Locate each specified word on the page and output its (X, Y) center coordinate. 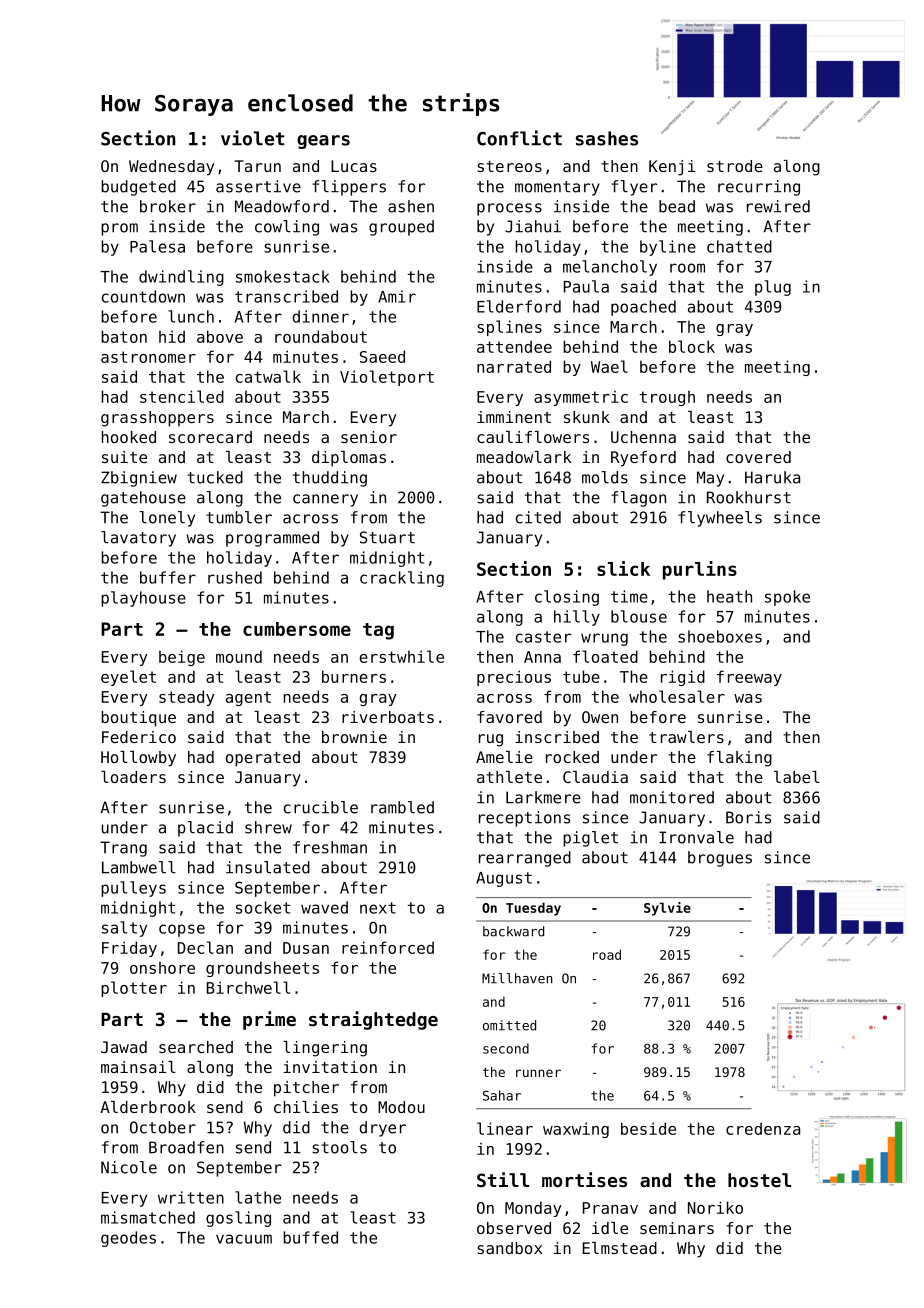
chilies (306, 1107)
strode (735, 166)
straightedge (373, 1020)
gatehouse (143, 499)
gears (323, 142)
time (629, 596)
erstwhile (401, 656)
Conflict (519, 138)
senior (369, 437)
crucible (321, 807)
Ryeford (643, 459)
